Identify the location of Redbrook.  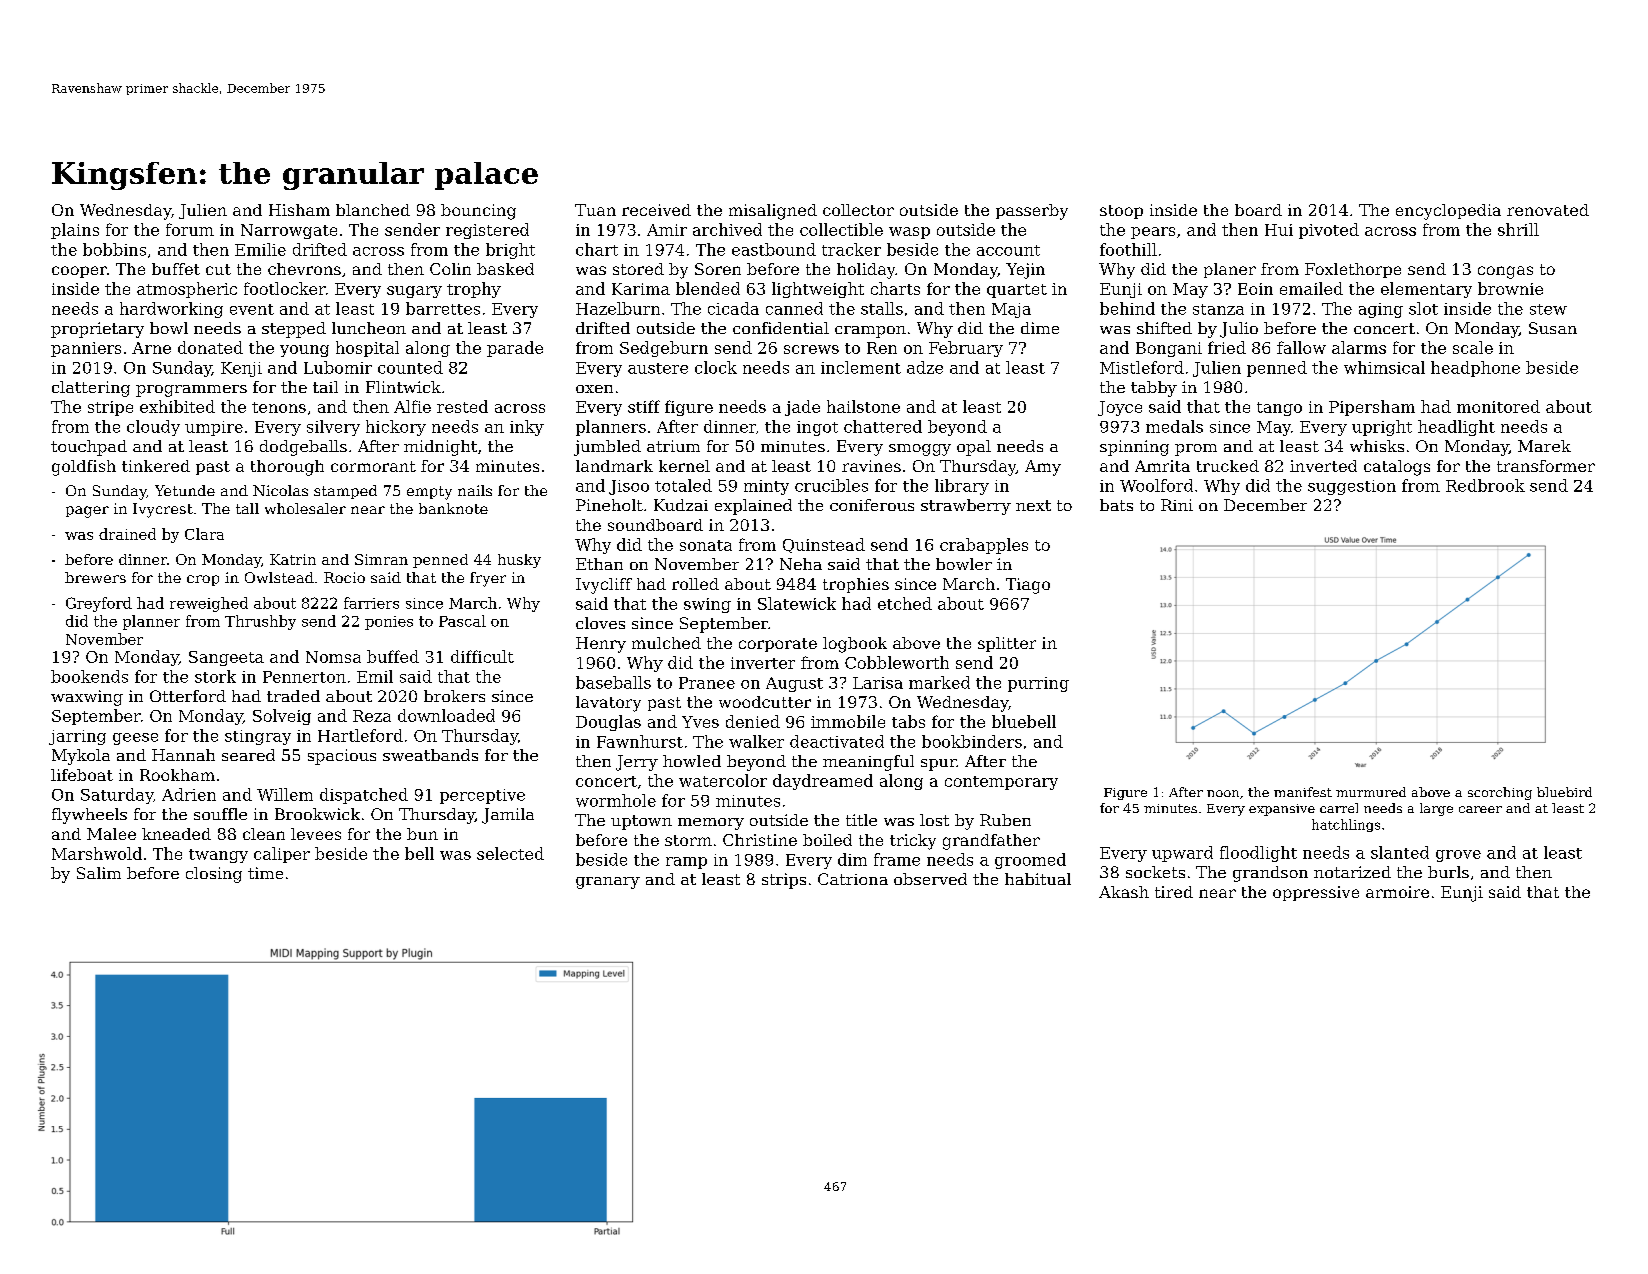
(1485, 485).
